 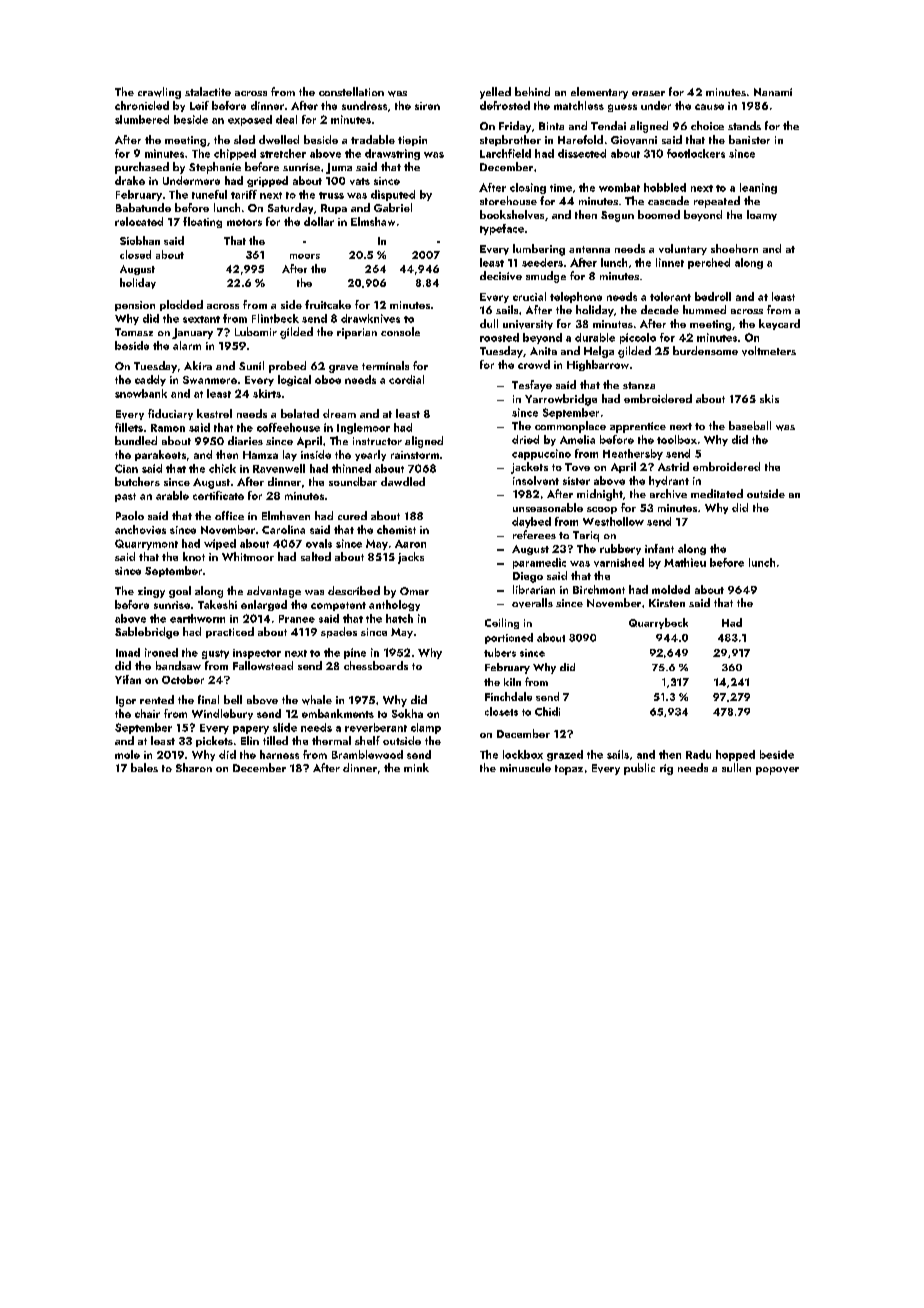 What do you see at coordinates (416, 767) in the page?
I see `mink` at bounding box center [416, 767].
